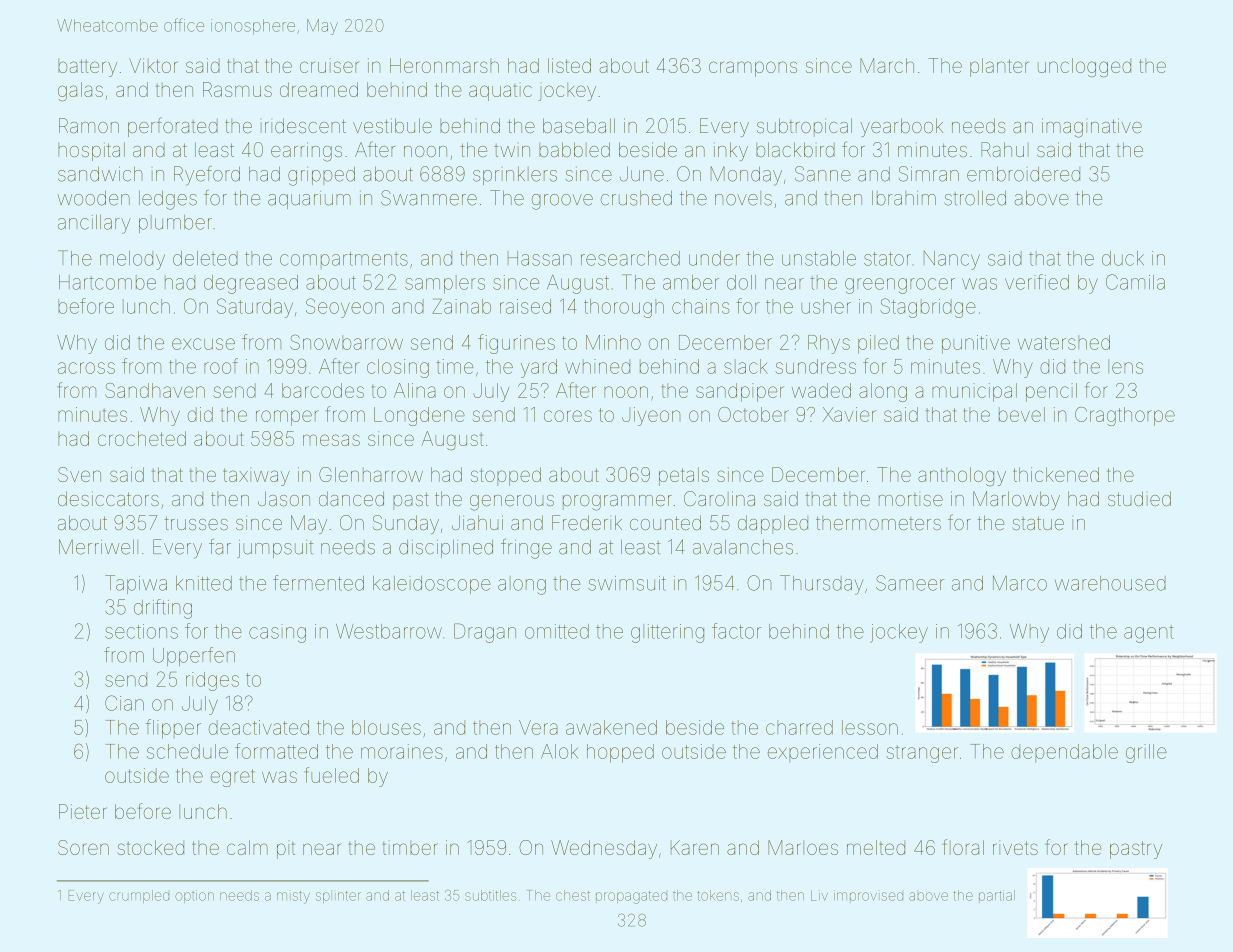 This screenshot has width=1233, height=952. I want to click on mesas, so click(331, 440).
